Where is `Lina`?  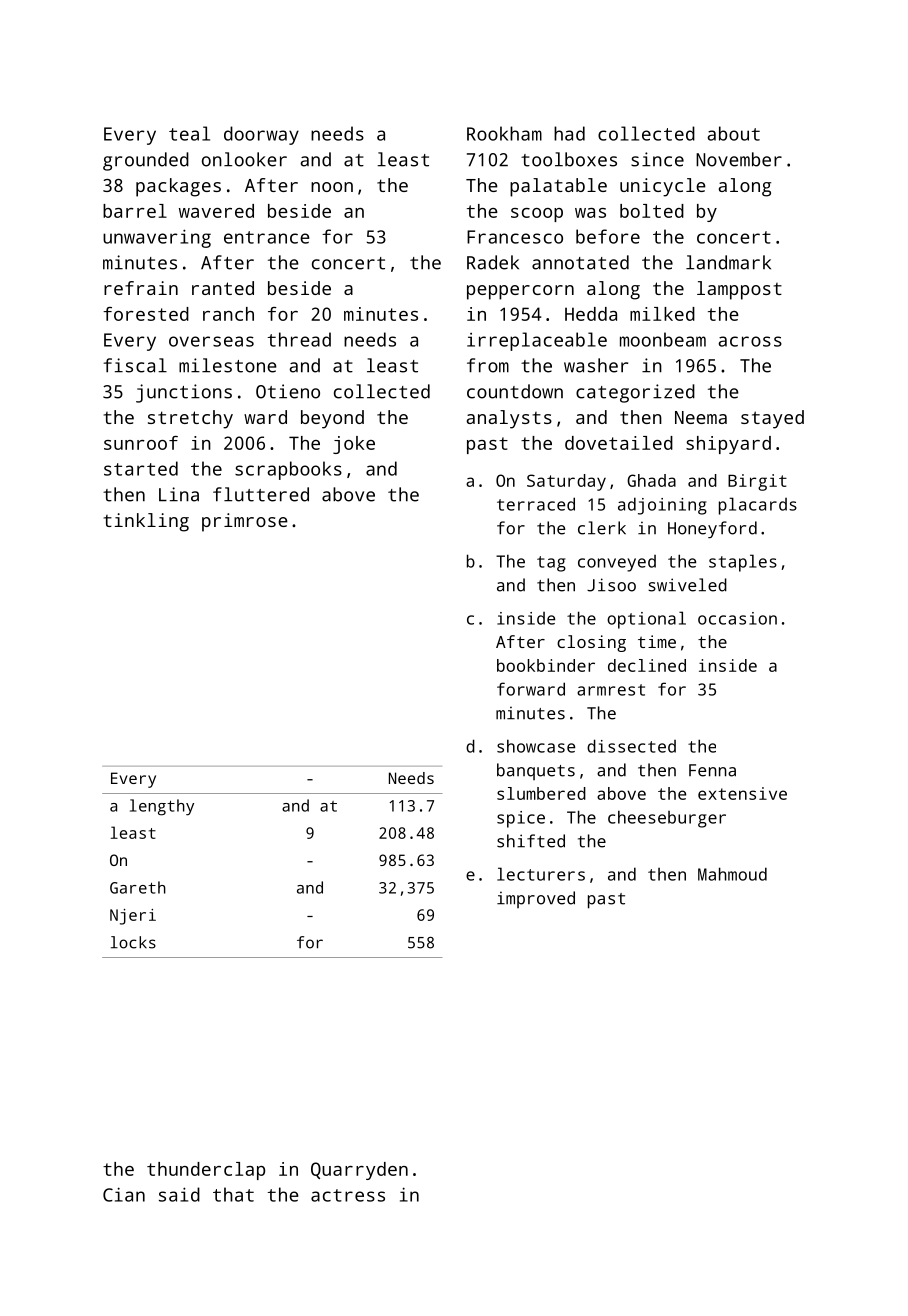 Lina is located at coordinates (179, 494).
